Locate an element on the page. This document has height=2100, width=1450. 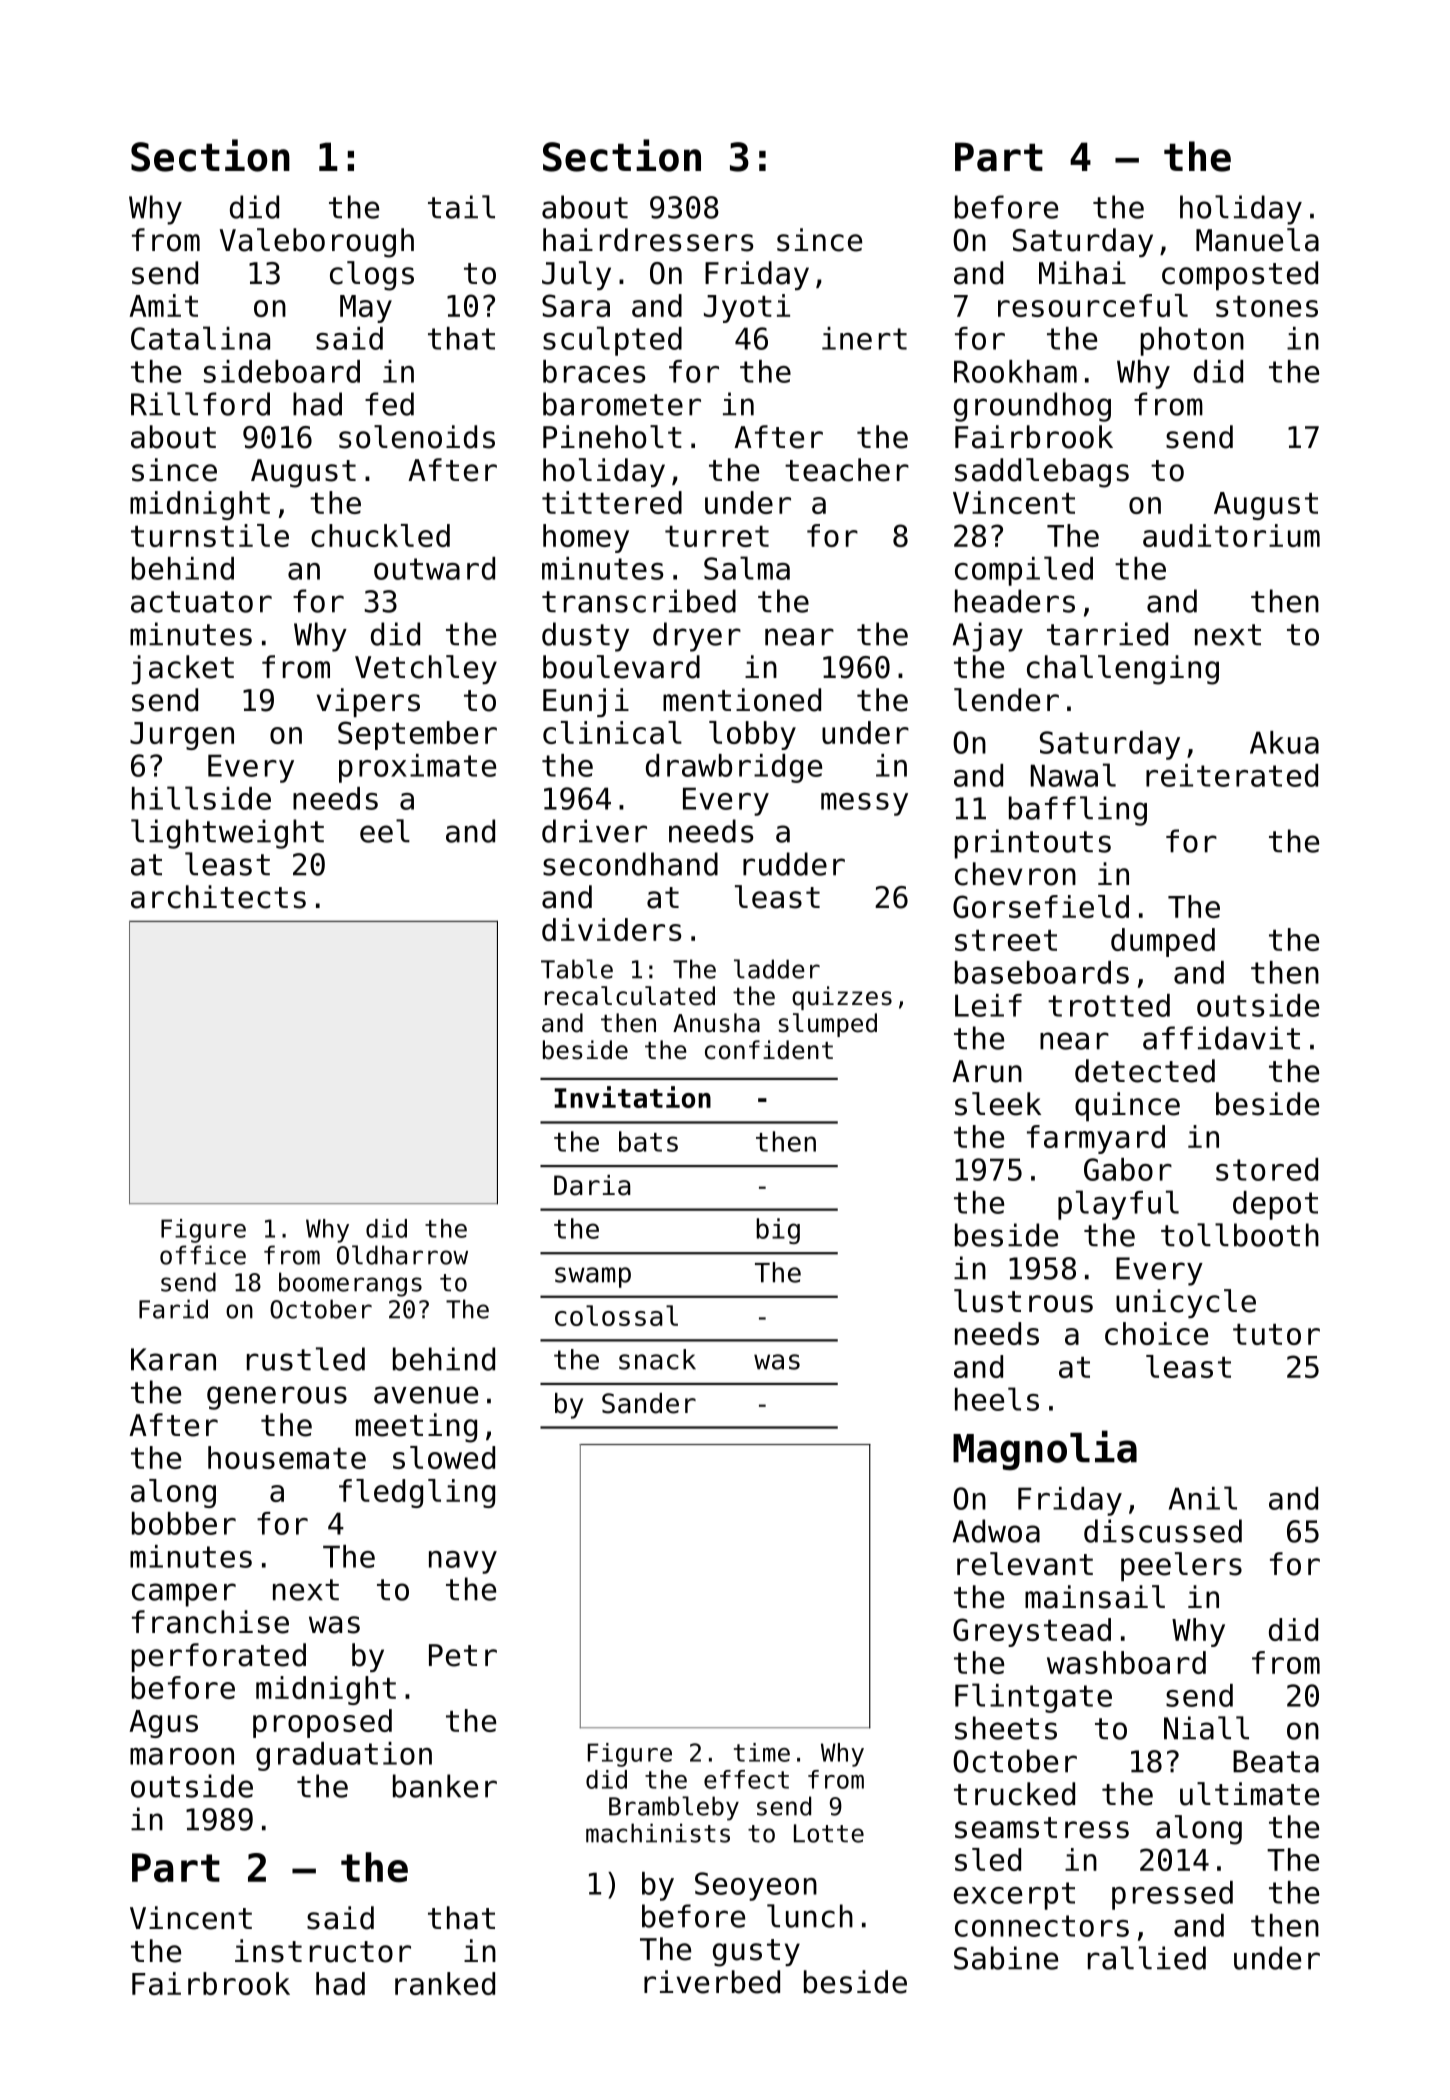
tail is located at coordinates (461, 207).
